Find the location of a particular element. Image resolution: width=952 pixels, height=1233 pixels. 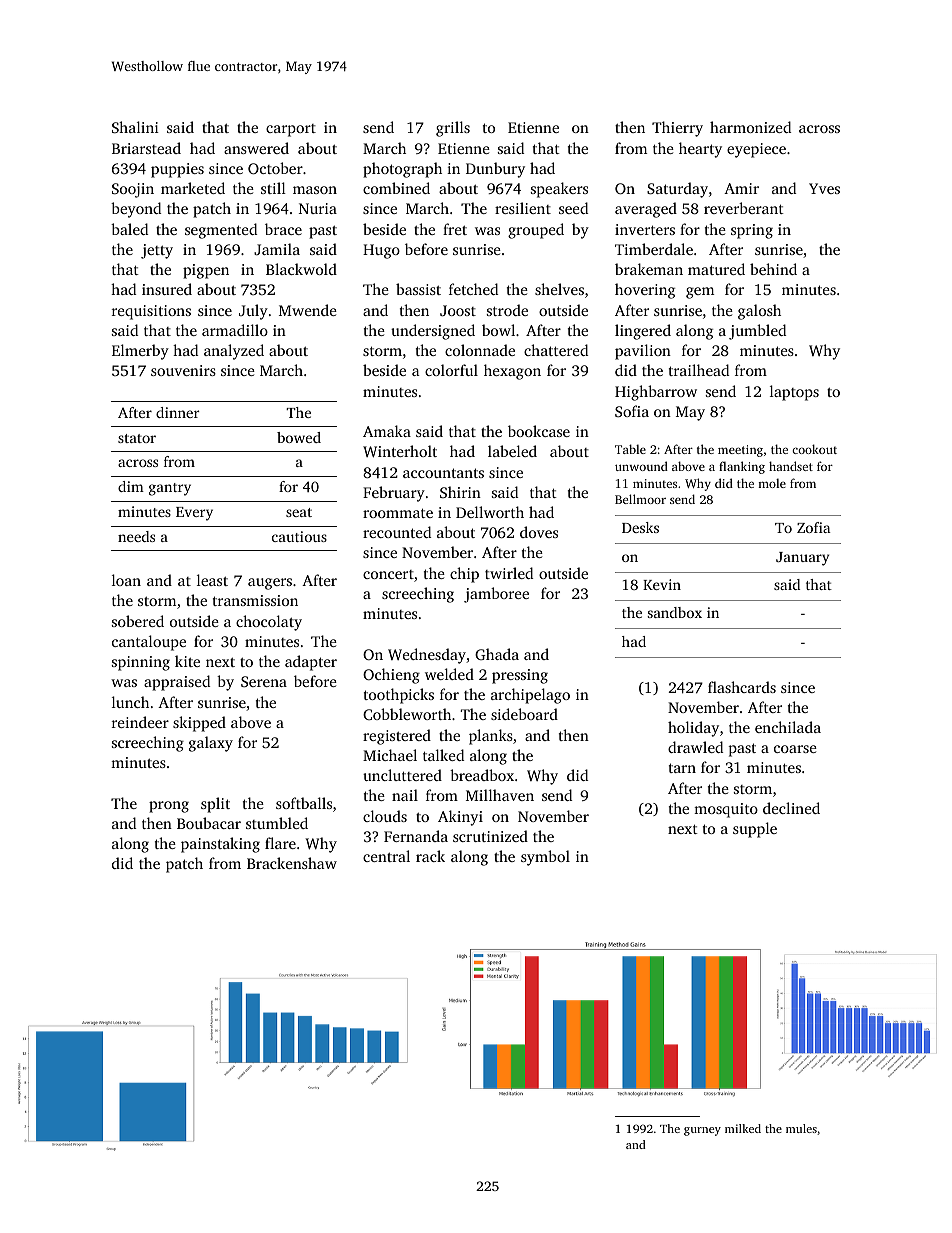

mules is located at coordinates (801, 1128).
